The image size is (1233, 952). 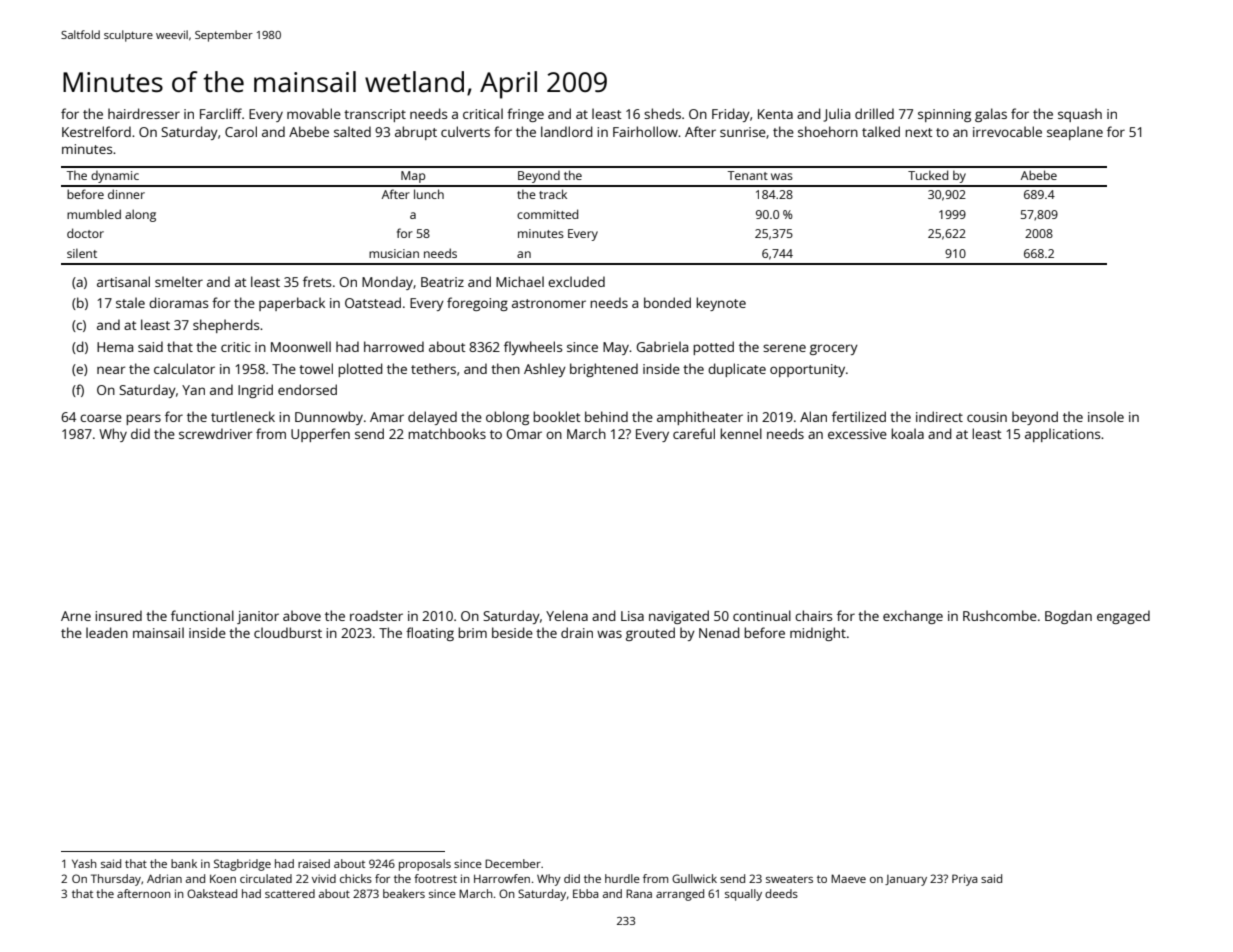 What do you see at coordinates (939, 416) in the screenshot?
I see `indirect` at bounding box center [939, 416].
